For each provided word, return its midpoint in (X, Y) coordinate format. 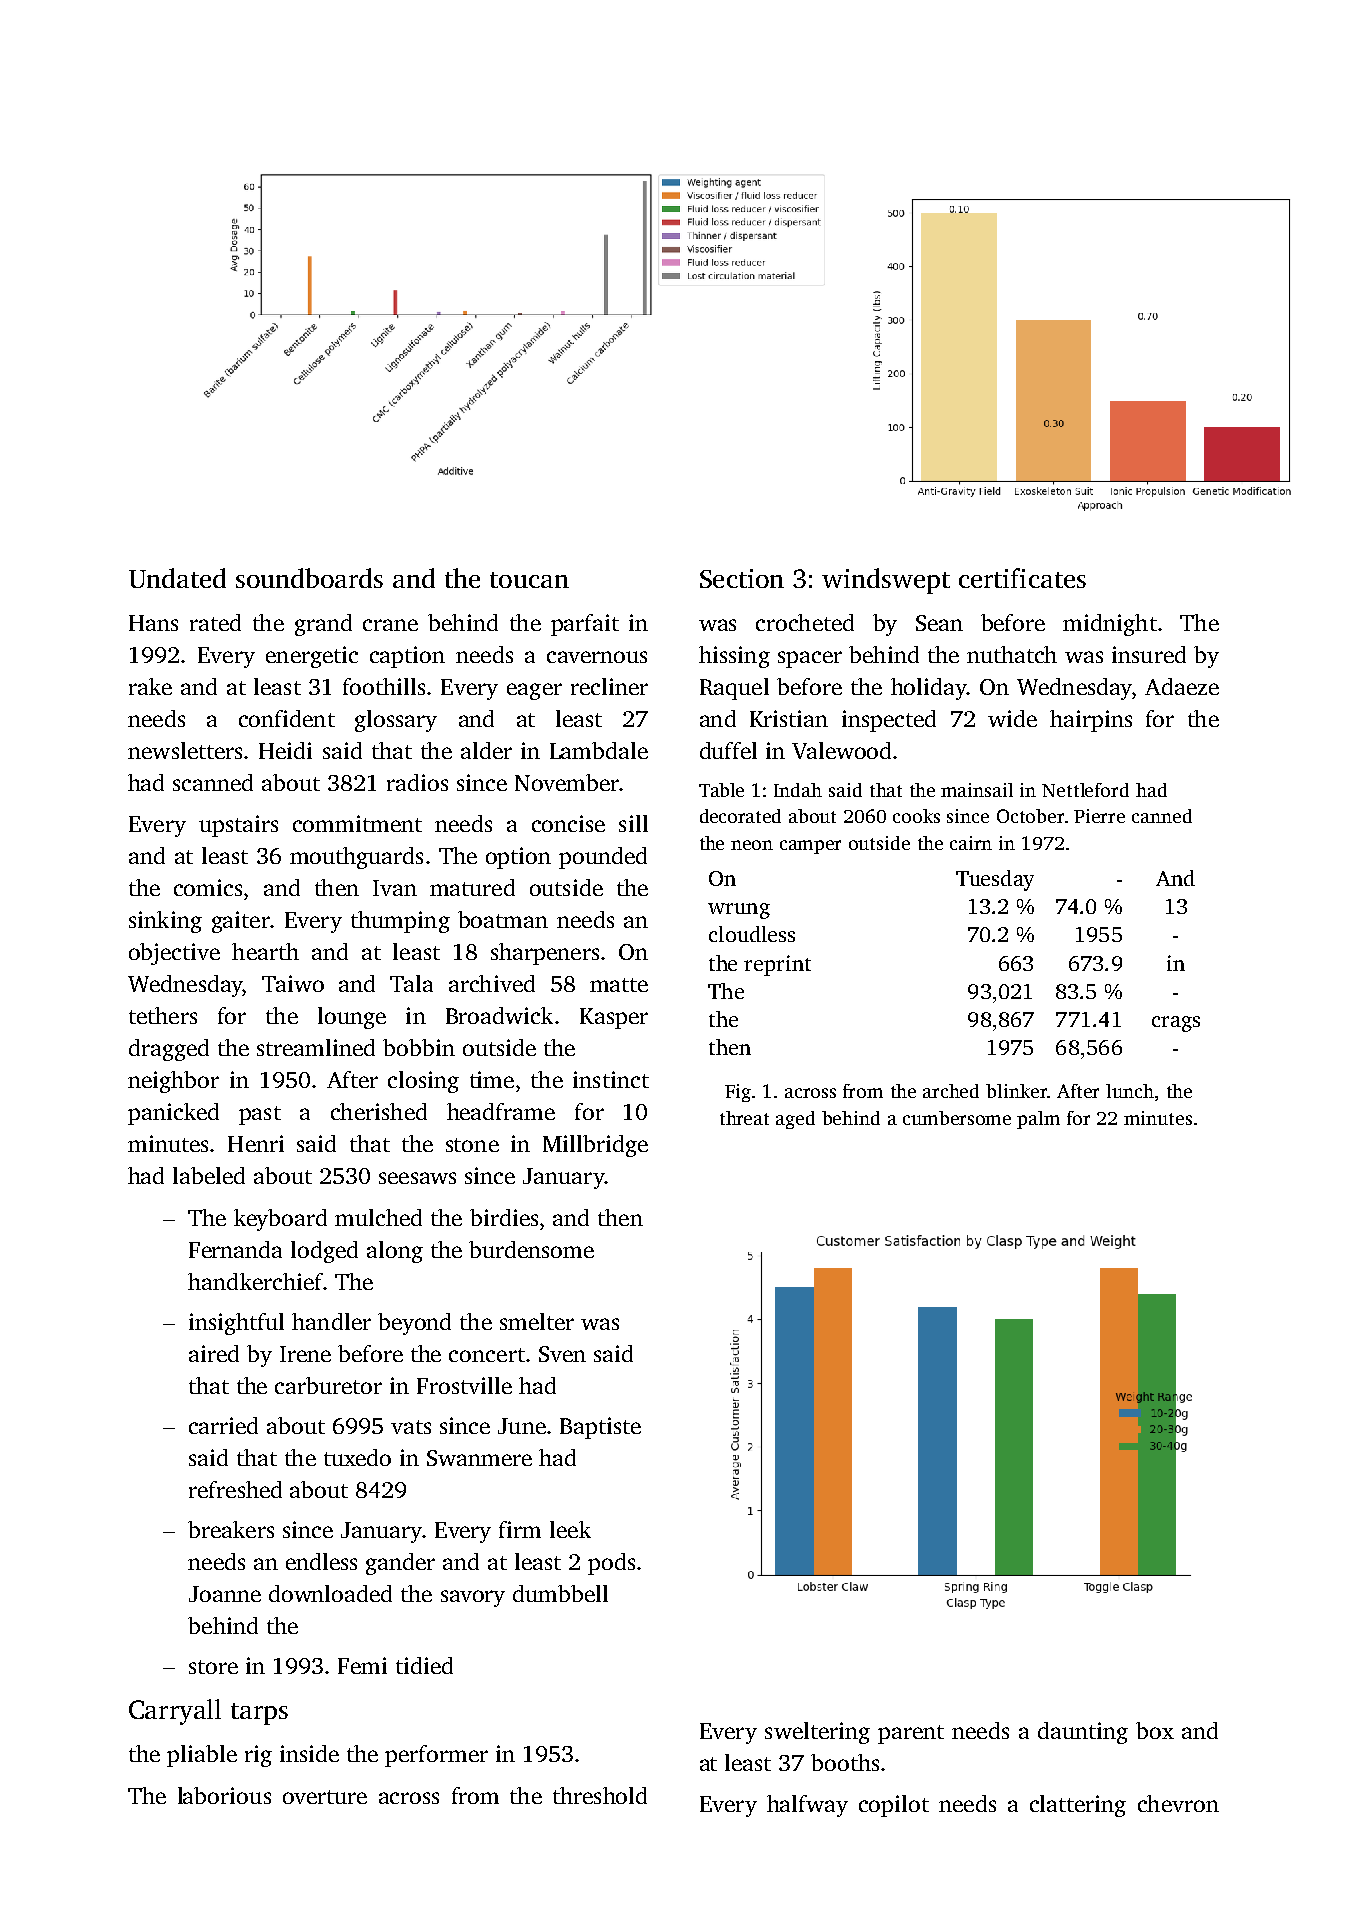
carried (223, 1425)
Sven (562, 1354)
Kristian (789, 718)
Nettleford (1085, 790)
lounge (352, 1018)
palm (1038, 1120)
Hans (153, 623)
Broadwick (499, 1015)
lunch (1130, 1091)
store (213, 1667)
